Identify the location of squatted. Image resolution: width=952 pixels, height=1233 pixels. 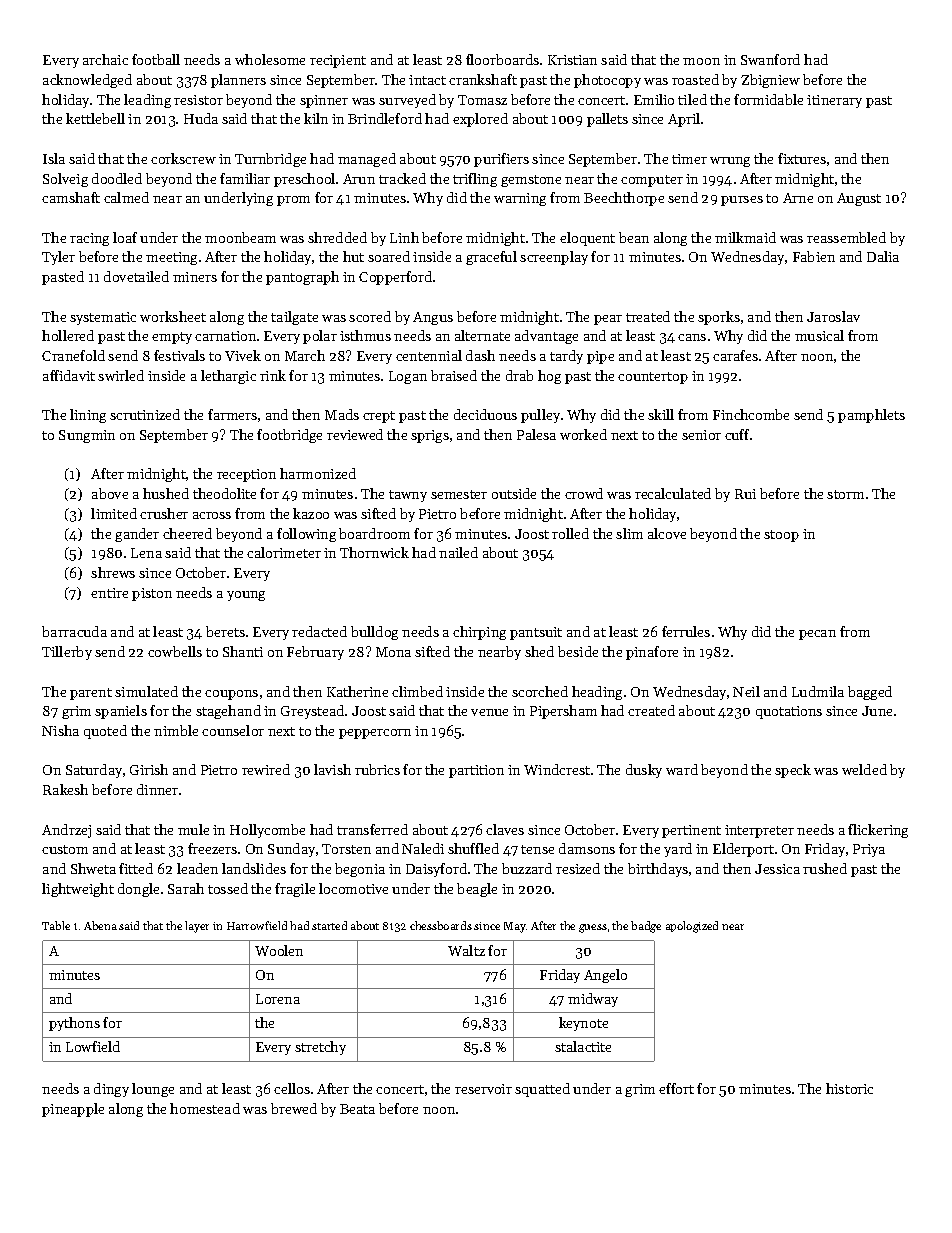
(542, 1090).
